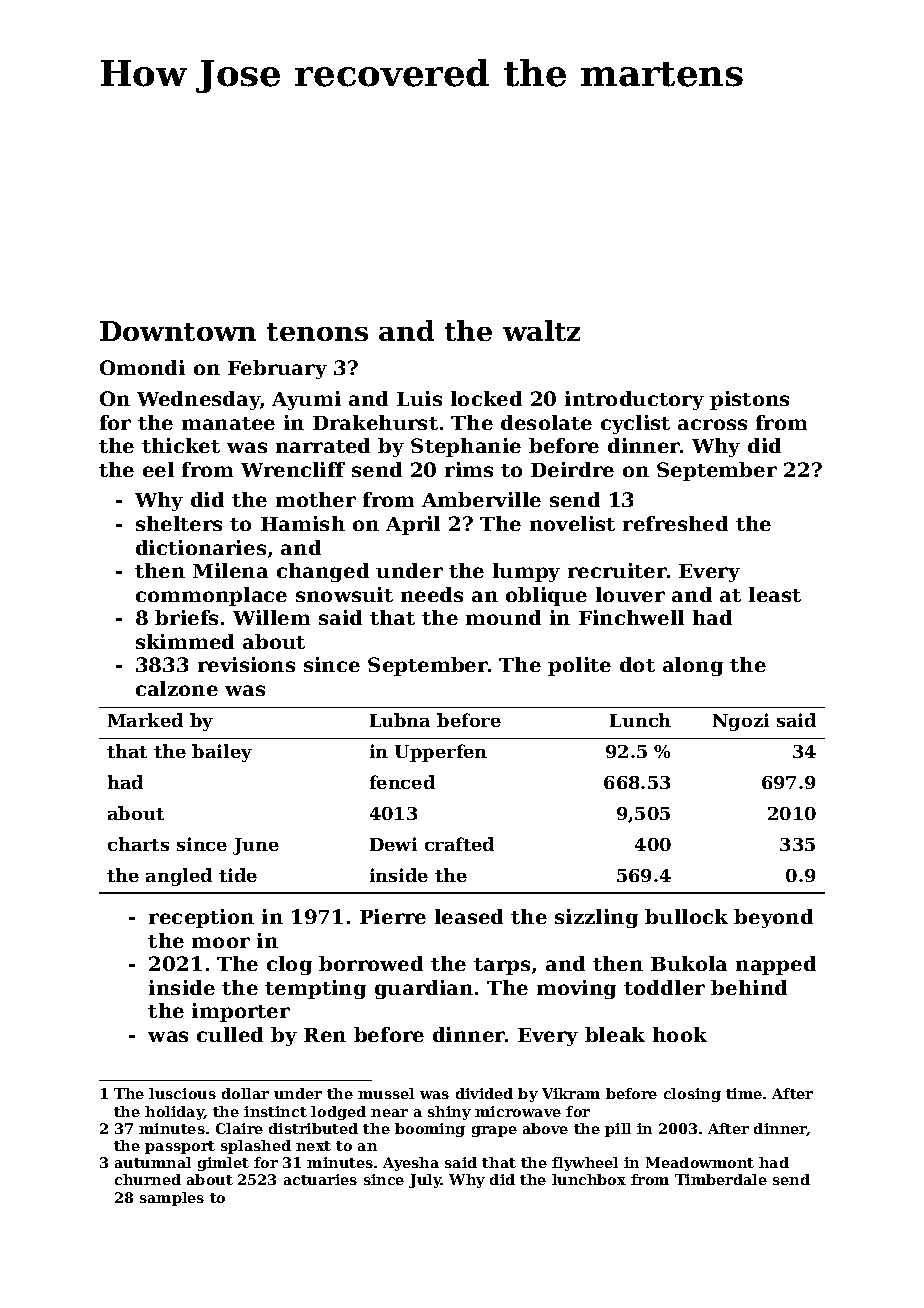 The image size is (924, 1308). What do you see at coordinates (185, 641) in the page?
I see `skimmed` at bounding box center [185, 641].
